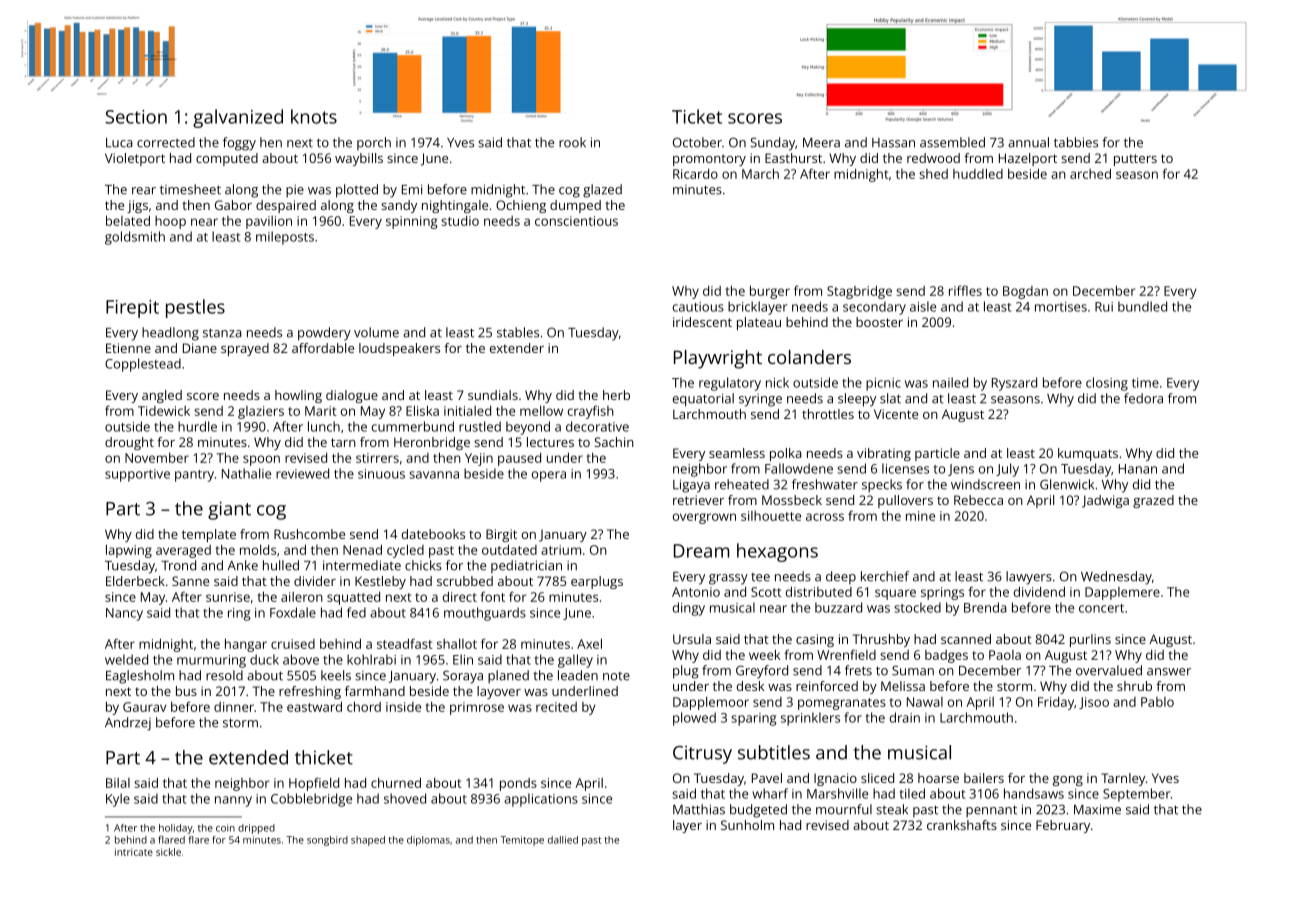  What do you see at coordinates (309, 534) in the screenshot?
I see `Rushcombe` at bounding box center [309, 534].
